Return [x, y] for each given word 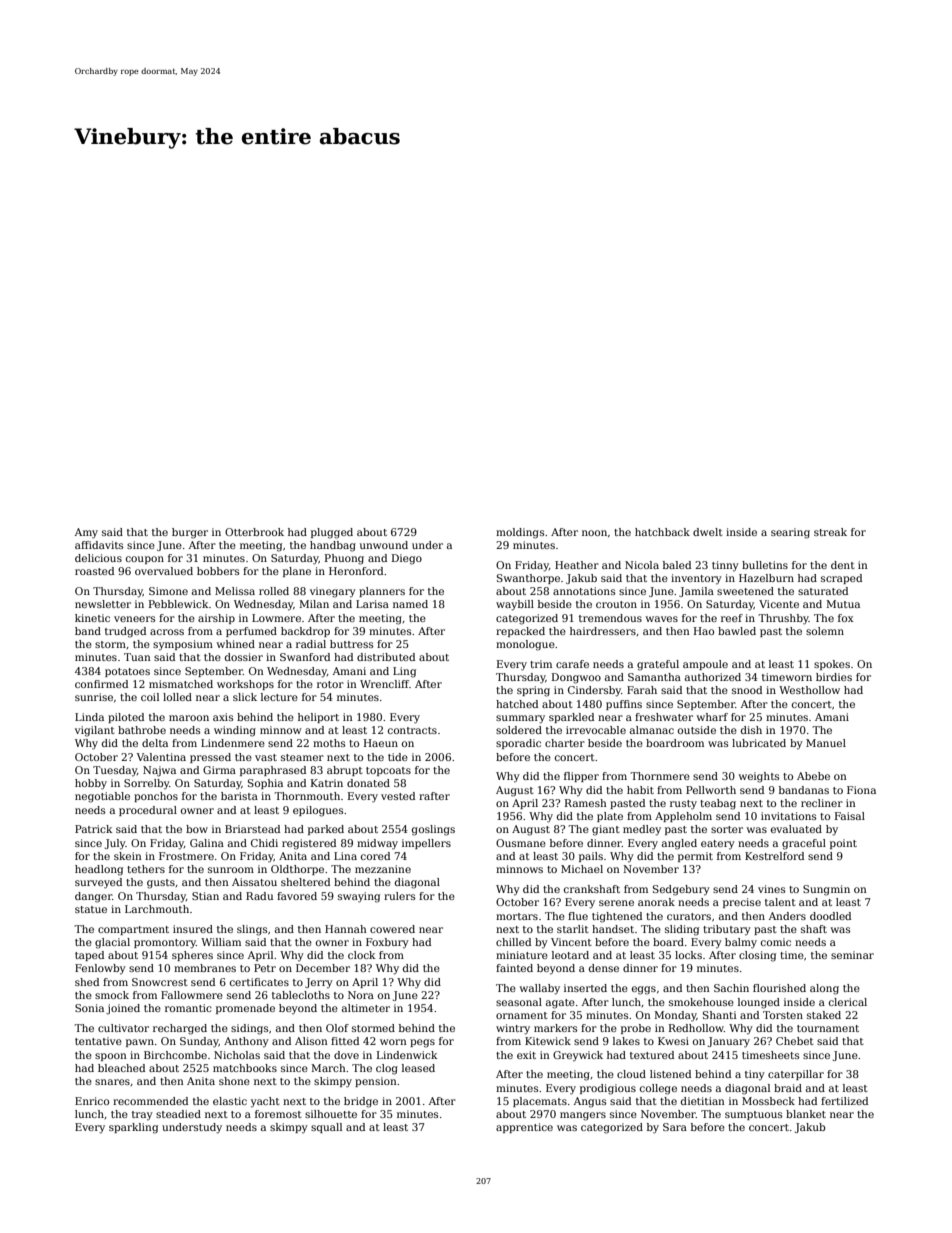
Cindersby [594, 691]
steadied [178, 1114]
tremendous [610, 618]
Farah [642, 690]
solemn [825, 631]
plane [297, 572]
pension [376, 1082]
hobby [91, 784]
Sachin [731, 988]
